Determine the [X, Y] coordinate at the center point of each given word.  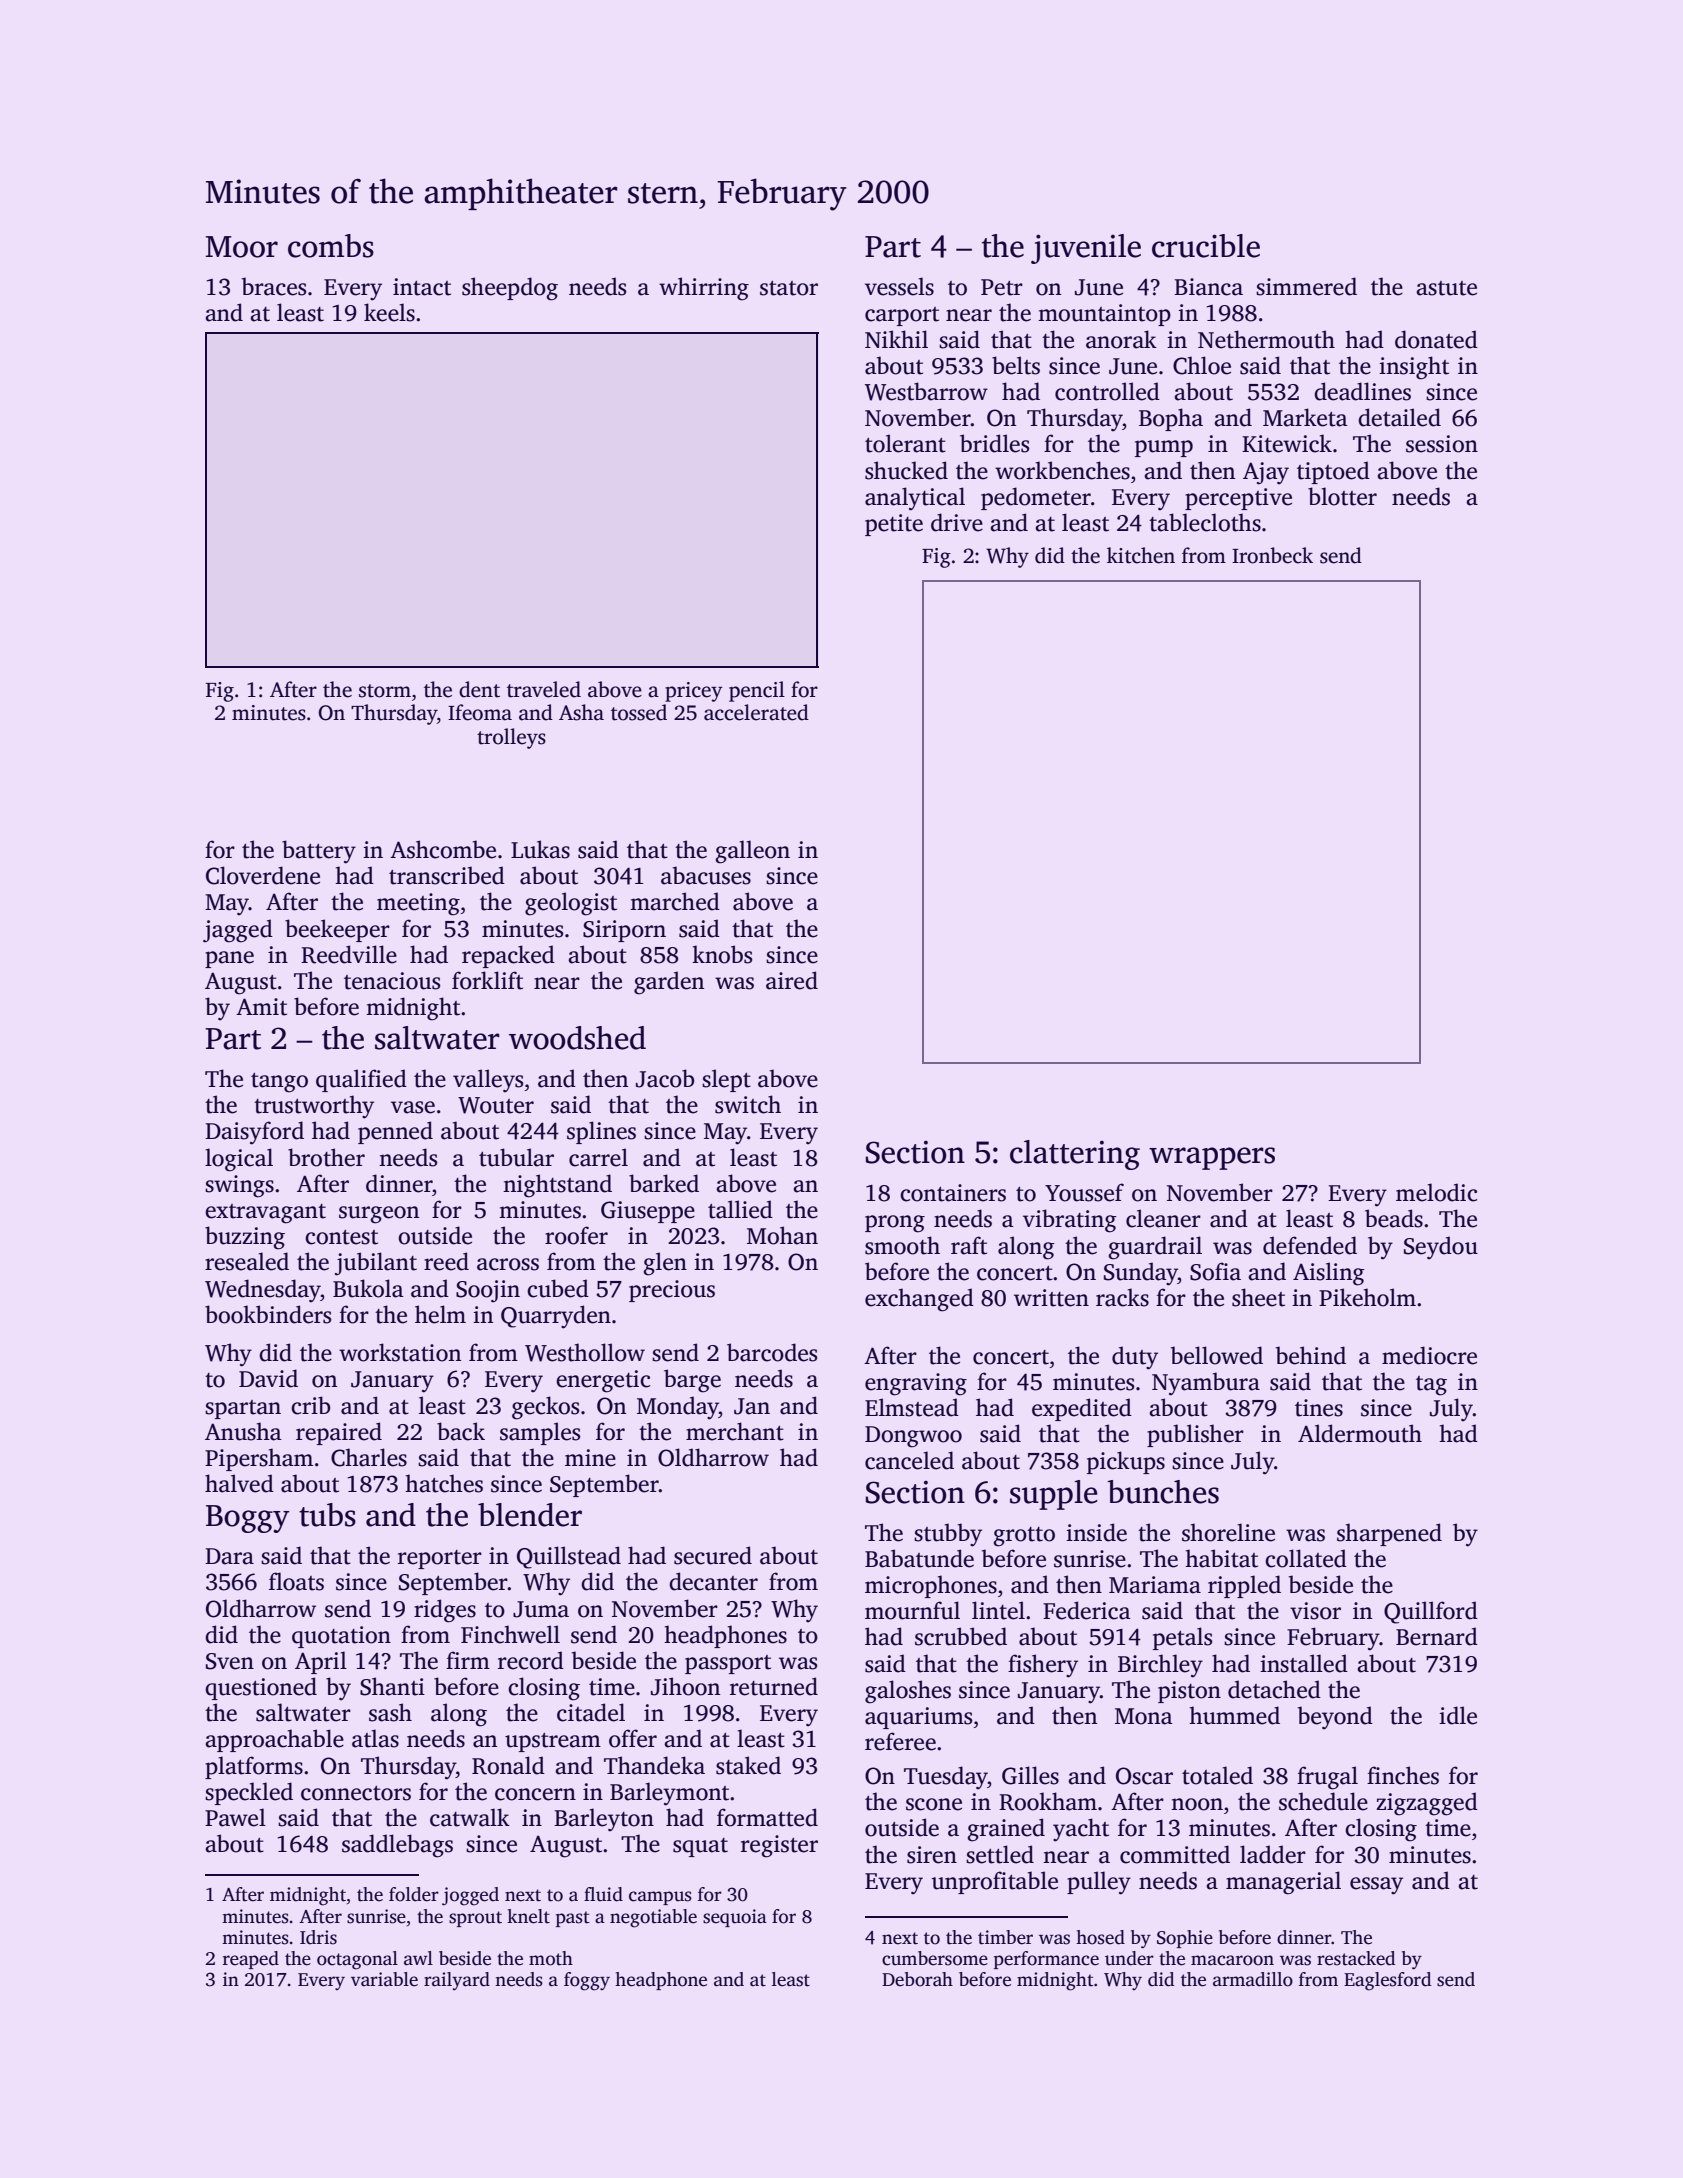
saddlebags [397, 1846]
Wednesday [263, 1291]
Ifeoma [480, 712]
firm [468, 1660]
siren [932, 1855]
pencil [757, 691]
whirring [704, 289]
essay [1376, 1886]
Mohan [782, 1235]
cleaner [1163, 1218]
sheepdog [510, 289]
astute [1446, 288]
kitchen [1141, 555]
